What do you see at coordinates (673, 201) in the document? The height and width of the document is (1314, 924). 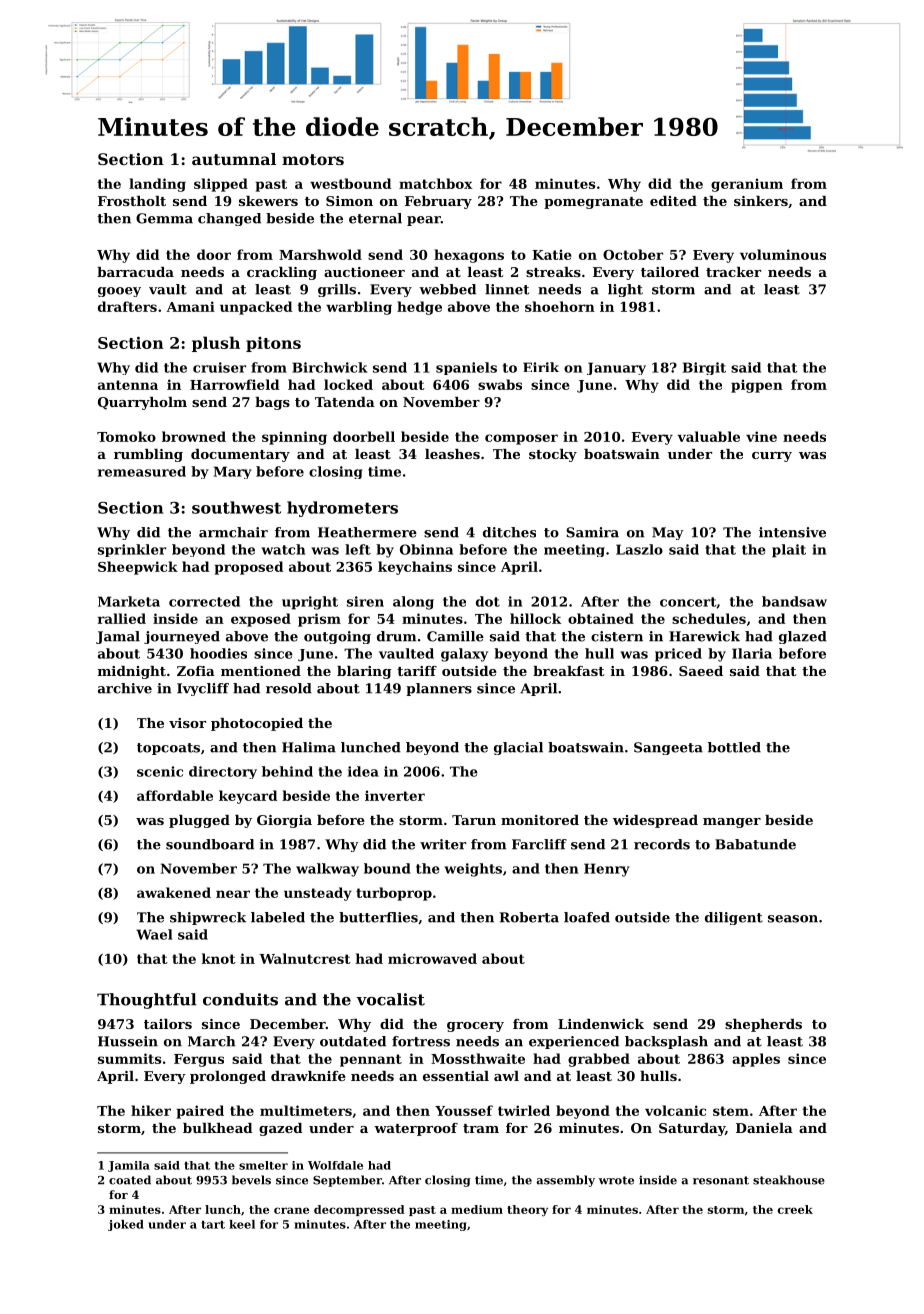 I see `edited` at bounding box center [673, 201].
